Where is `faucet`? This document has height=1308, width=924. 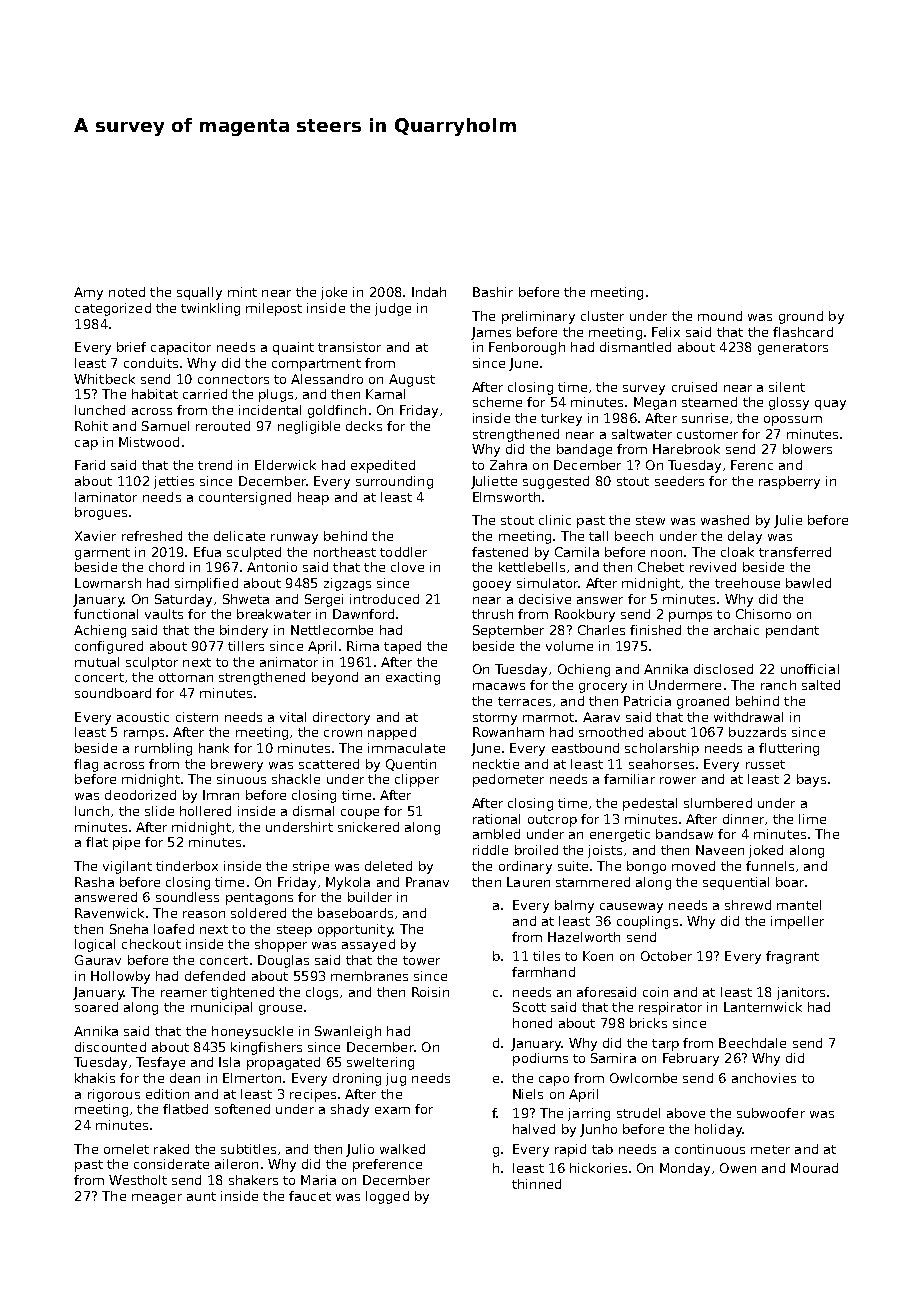
faucet is located at coordinates (310, 1196).
